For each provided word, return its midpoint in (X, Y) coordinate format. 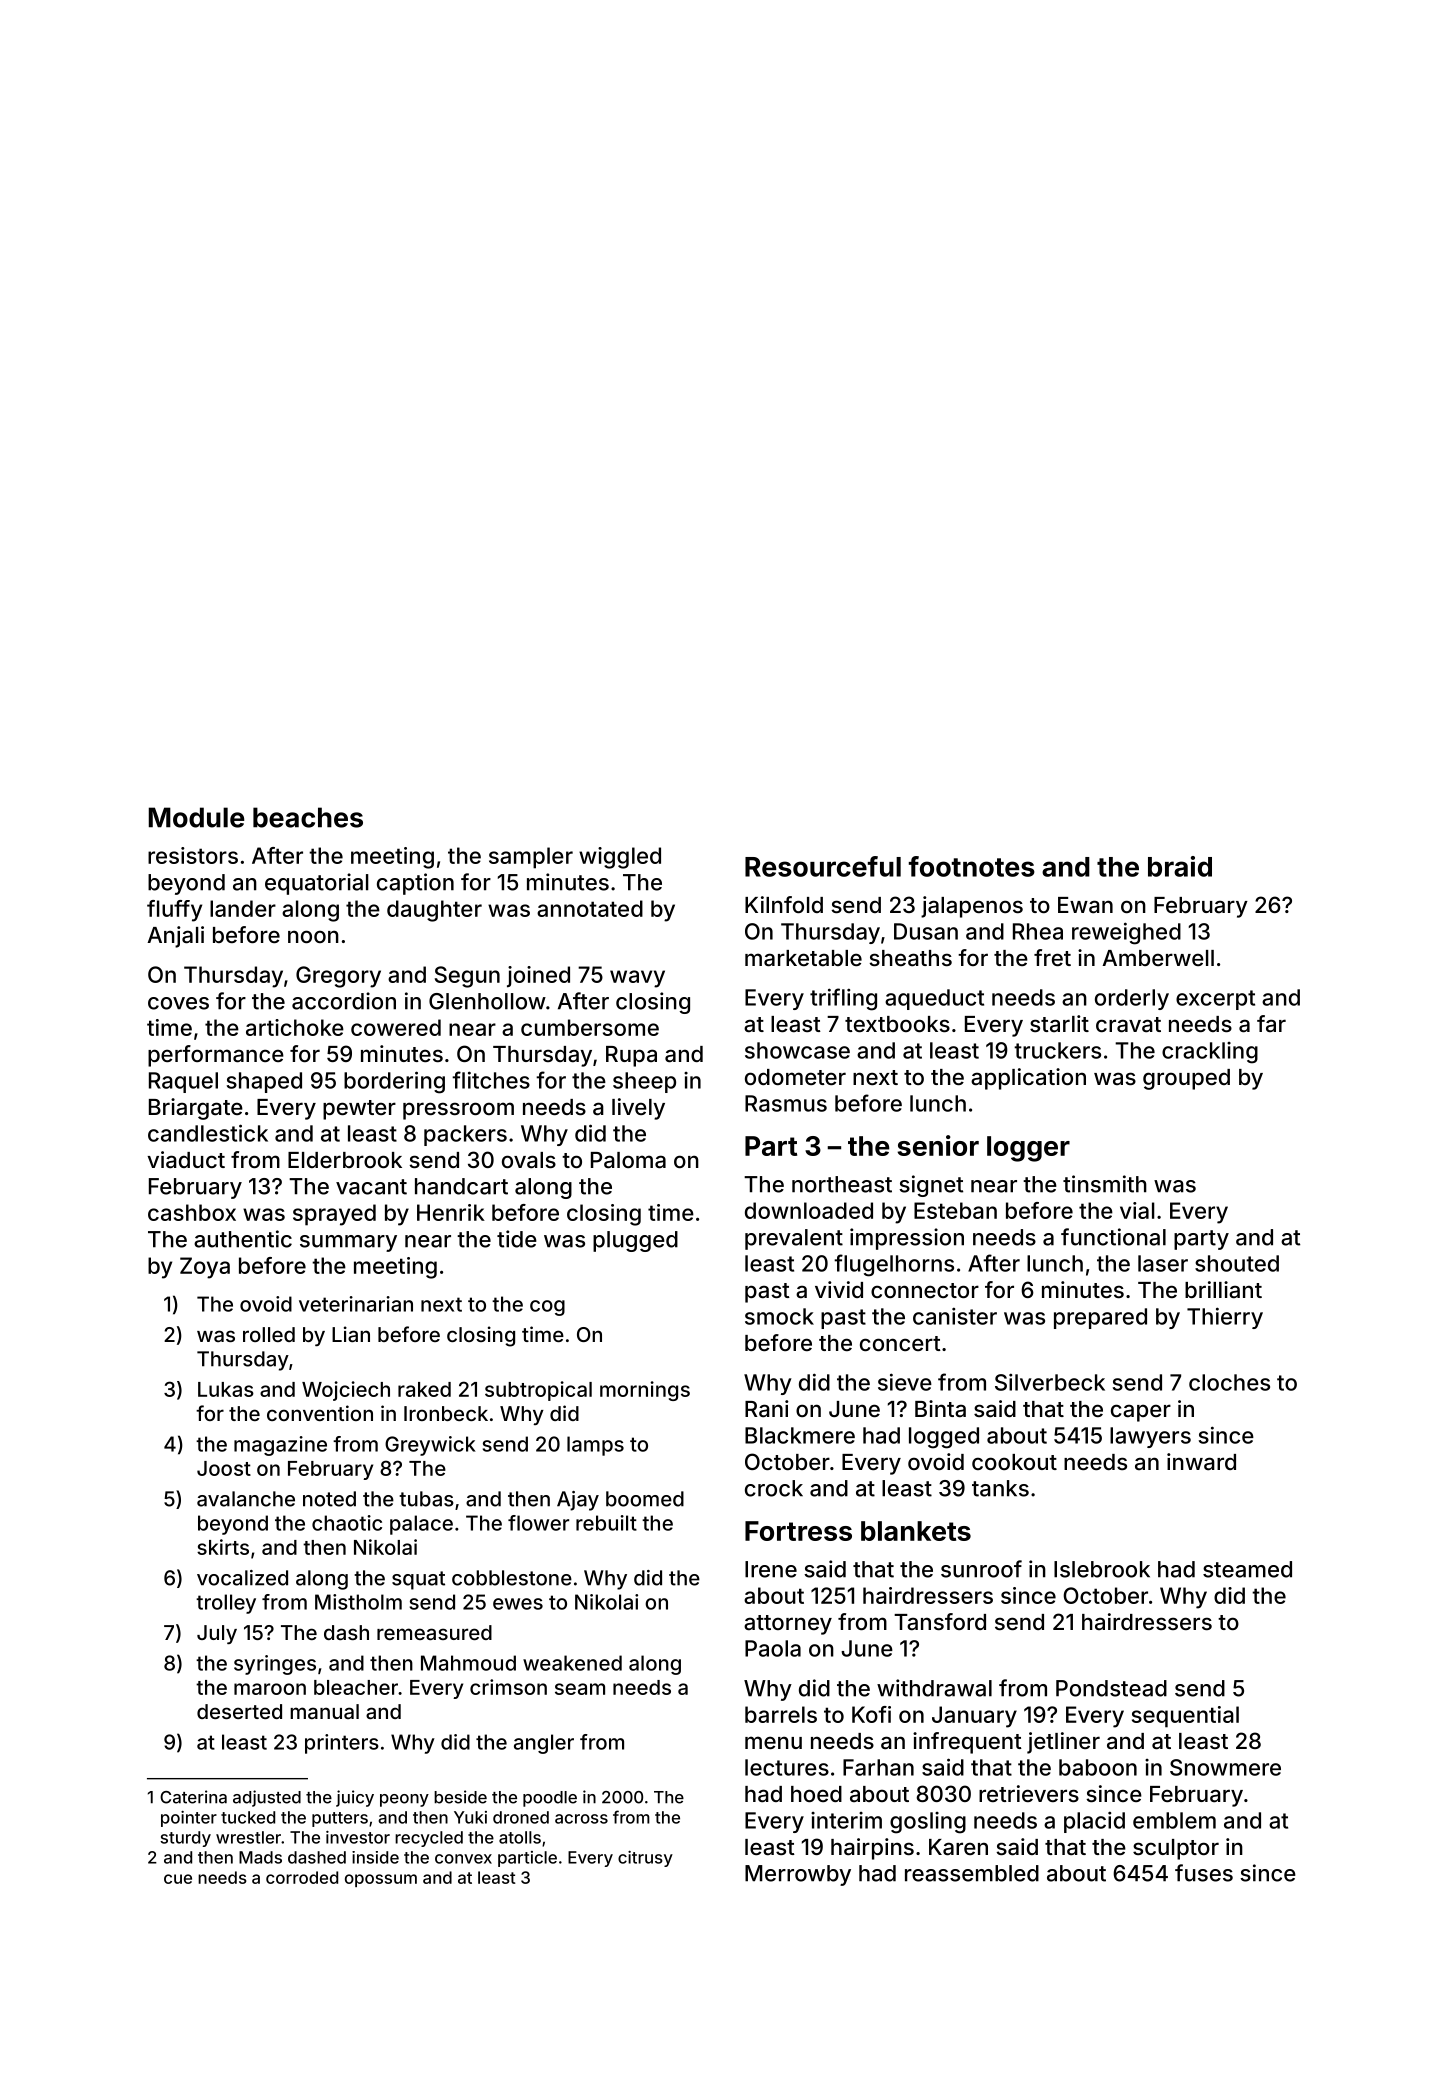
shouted (1237, 1263)
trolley (226, 1604)
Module (196, 817)
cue (178, 1879)
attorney (788, 1625)
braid (1180, 866)
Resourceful (823, 866)
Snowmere (1225, 1767)
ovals (529, 1160)
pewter (359, 1110)
